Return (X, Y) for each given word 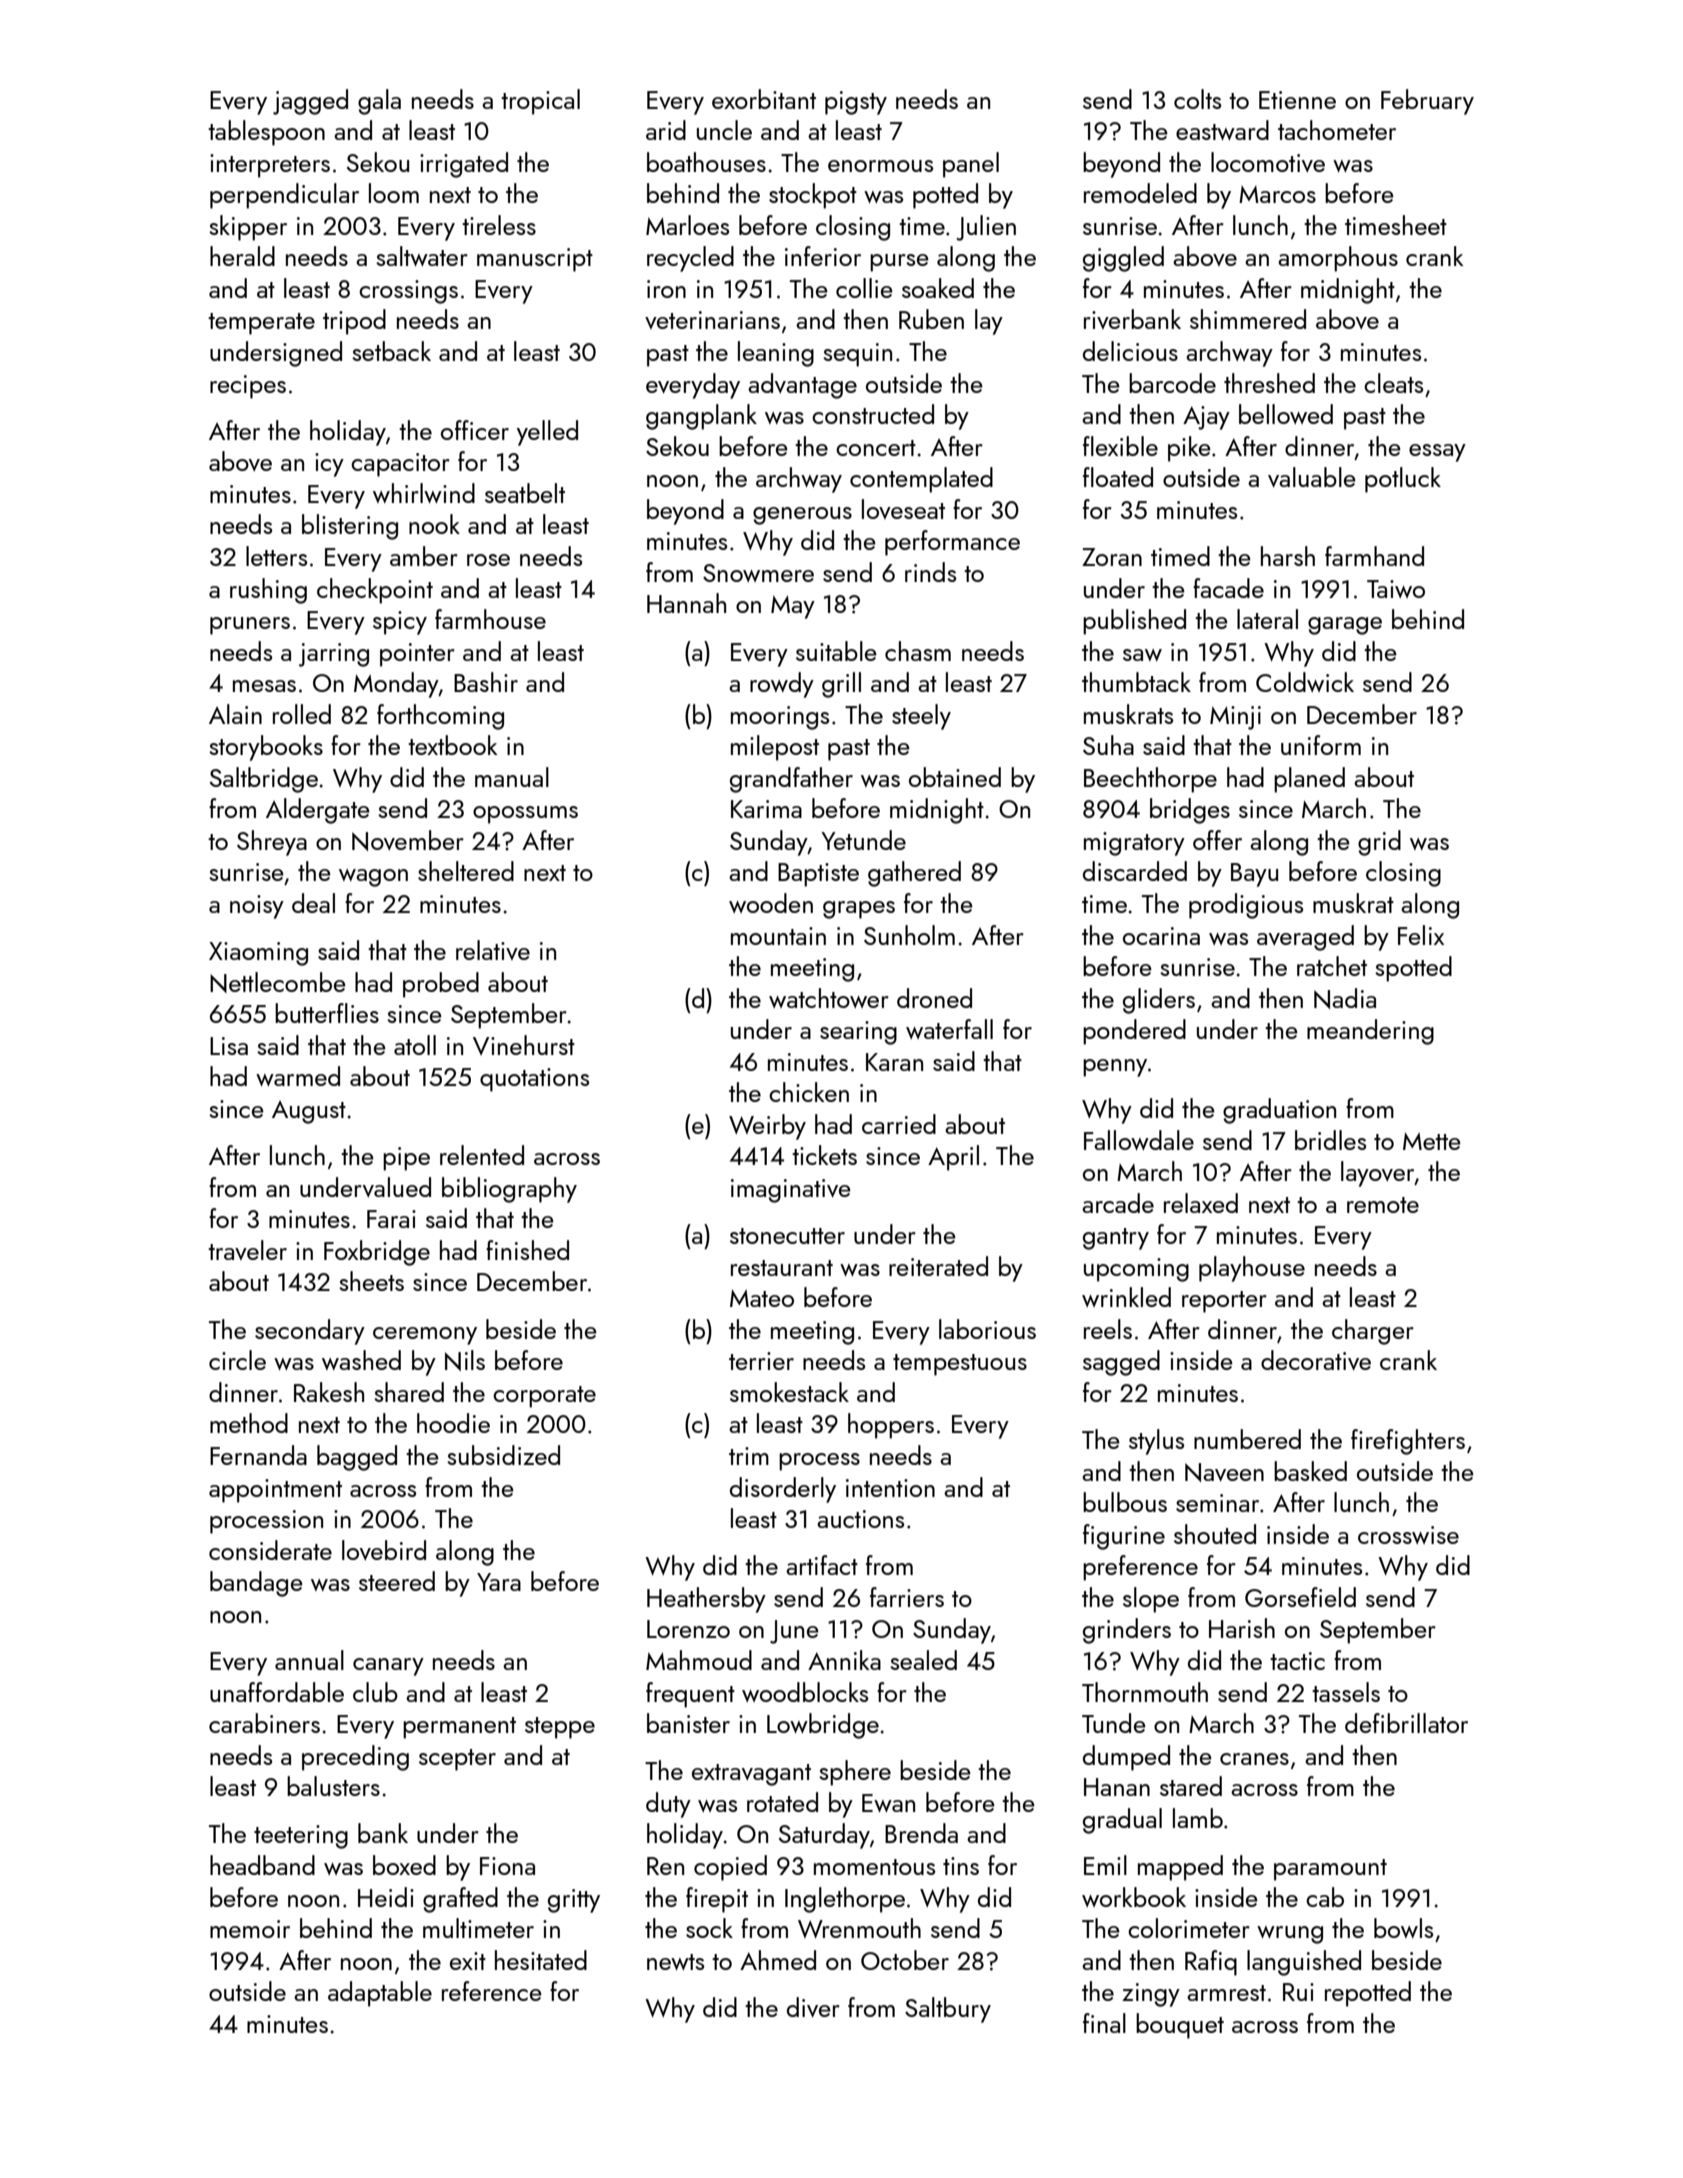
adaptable (380, 1994)
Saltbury (948, 2010)
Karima (766, 809)
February (1427, 102)
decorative (1316, 1360)
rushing (268, 591)
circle (237, 1360)
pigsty (856, 103)
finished (527, 1250)
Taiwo (1396, 589)
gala (379, 102)
